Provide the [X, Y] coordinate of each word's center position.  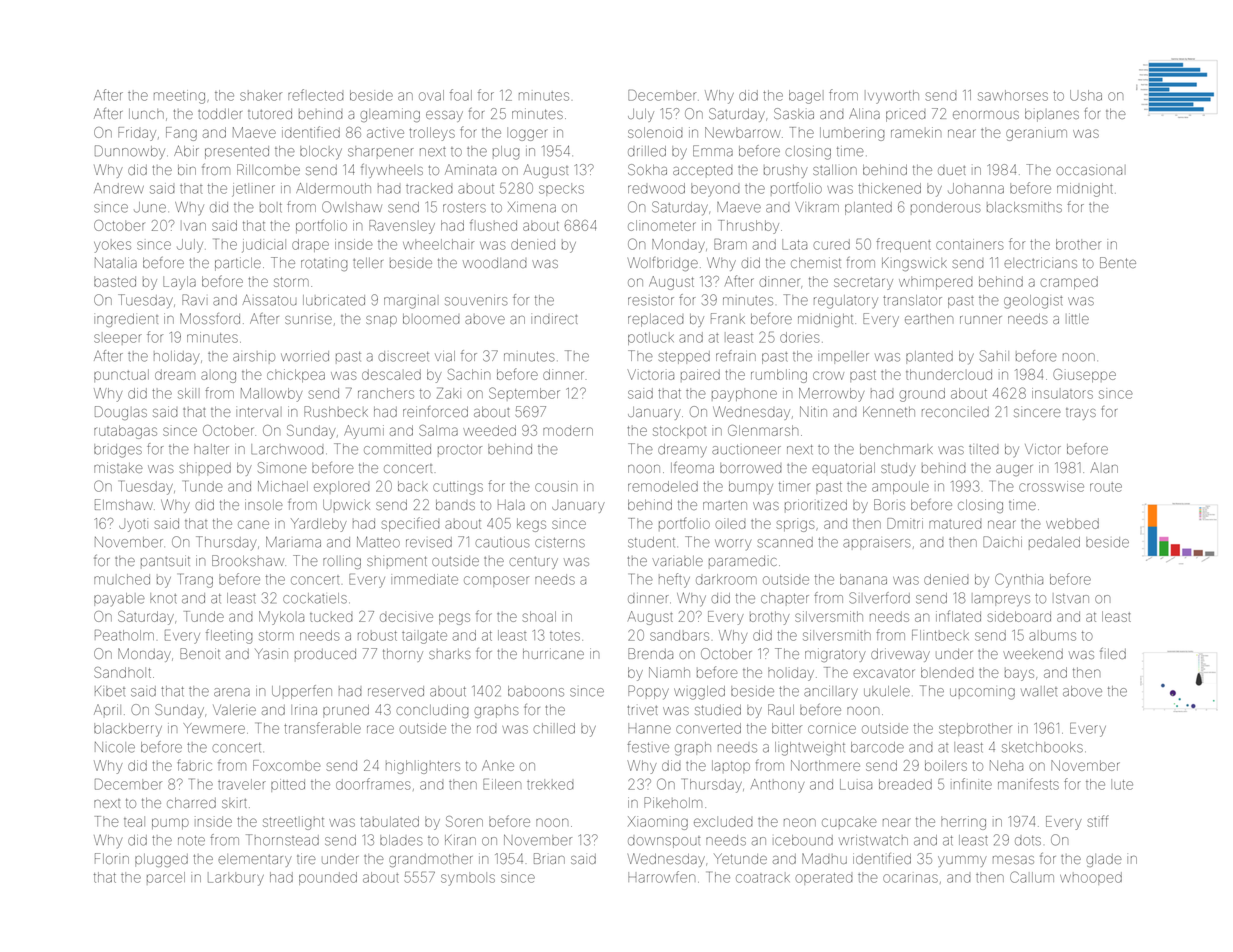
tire [306, 858]
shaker [261, 95]
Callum [1032, 877]
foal [461, 95]
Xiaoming [658, 823]
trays [1081, 414]
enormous [986, 115]
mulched [122, 579]
